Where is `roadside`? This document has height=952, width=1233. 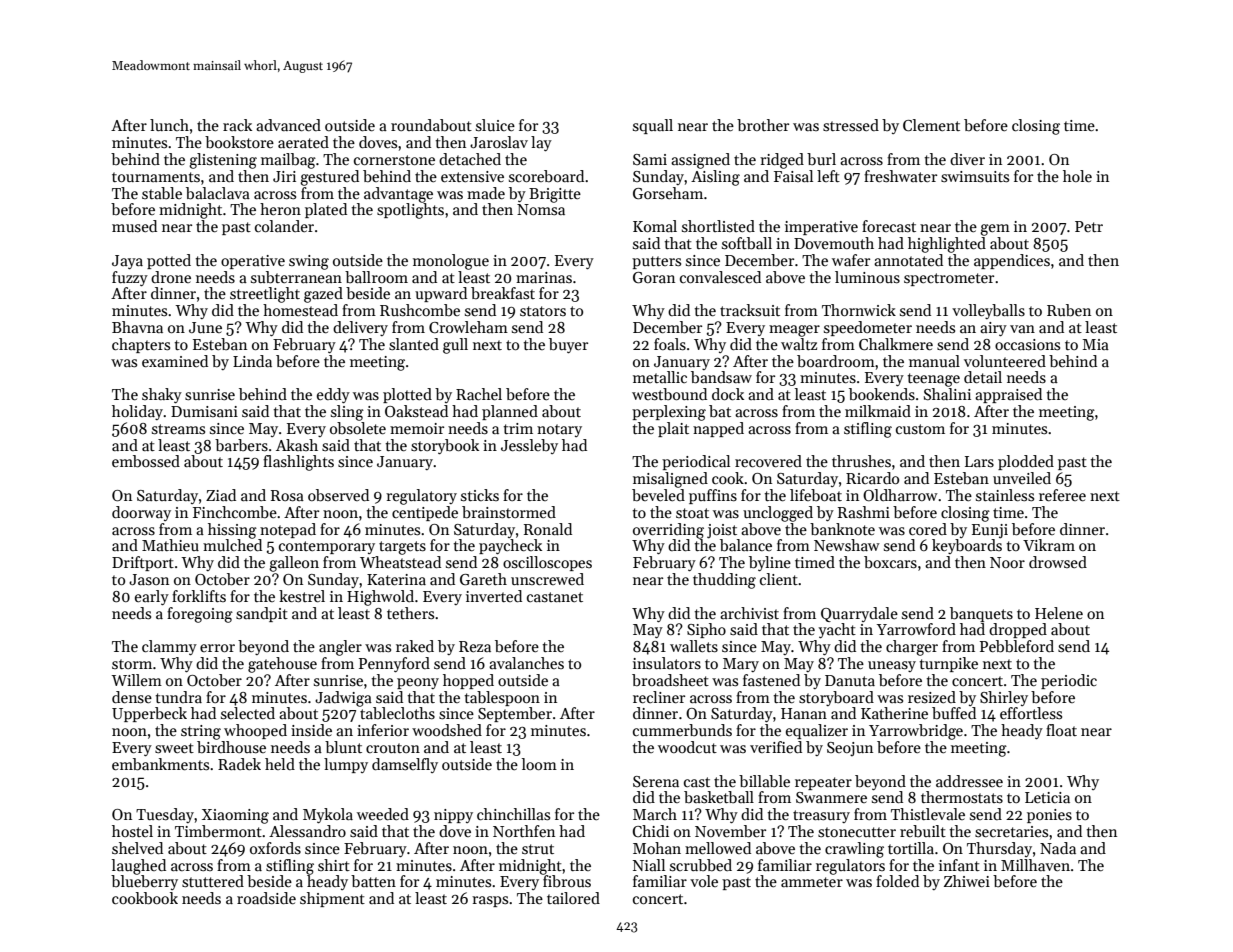 roadside is located at coordinates (266, 898).
